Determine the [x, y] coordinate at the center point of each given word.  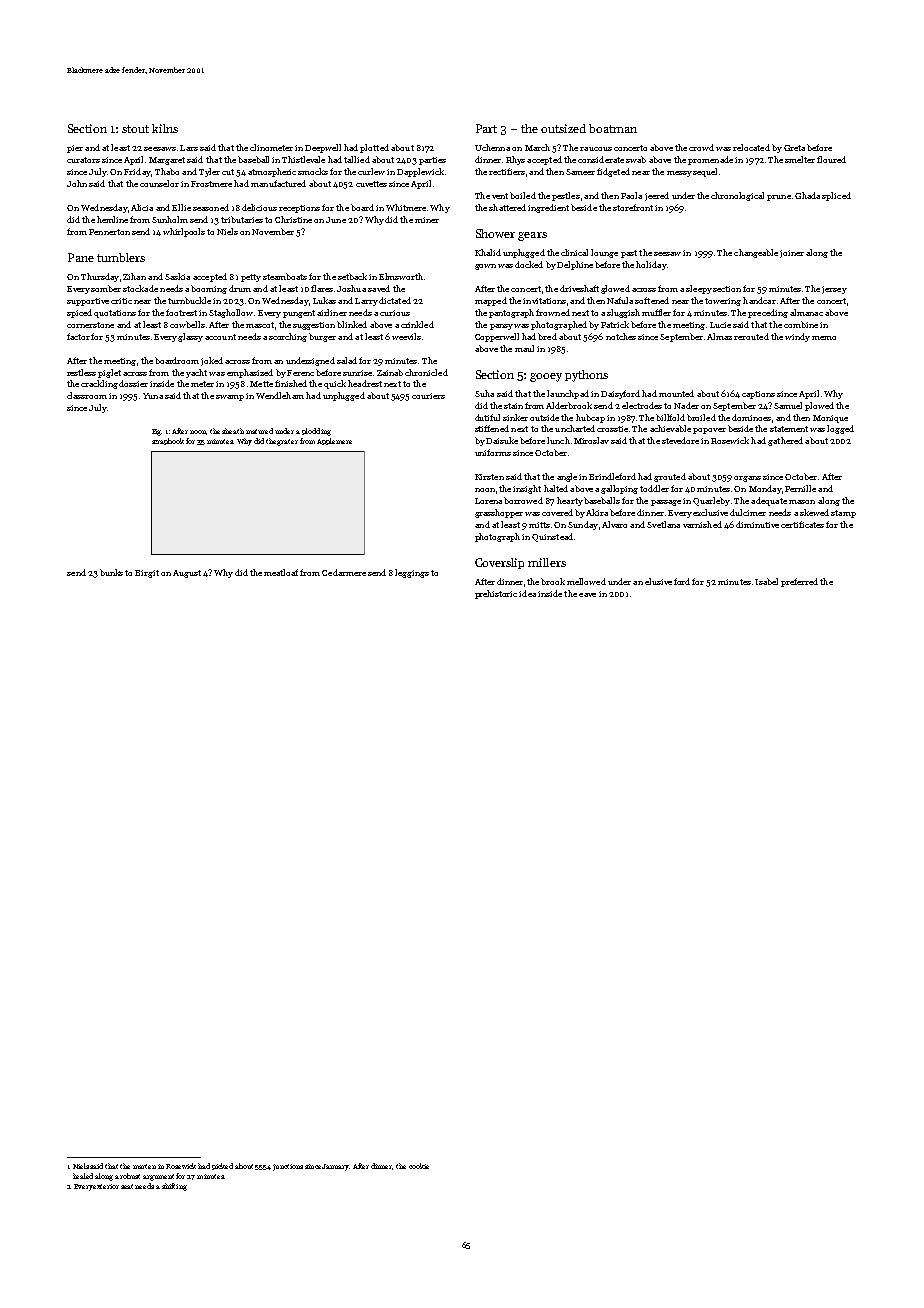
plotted [374, 148]
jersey [834, 290]
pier [75, 149]
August [187, 574]
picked [222, 1166]
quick [335, 384]
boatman [613, 128]
